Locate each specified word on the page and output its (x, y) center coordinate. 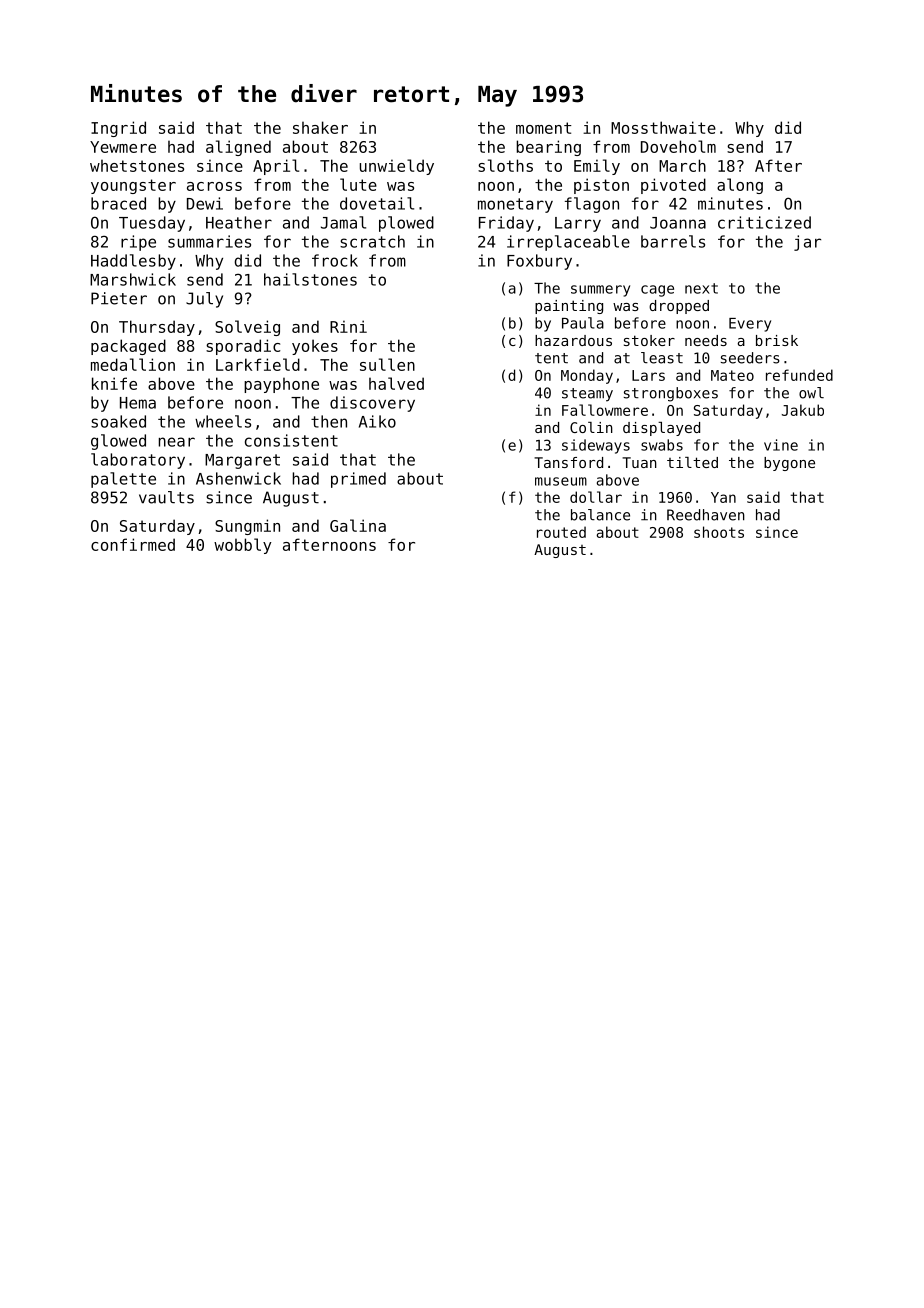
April (276, 167)
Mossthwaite (663, 127)
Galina (358, 525)
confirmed (133, 544)
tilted (692, 462)
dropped (679, 307)
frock (335, 260)
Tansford (568, 462)
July (204, 300)
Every (750, 325)
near (177, 442)
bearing (548, 148)
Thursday (157, 328)
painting (569, 307)
